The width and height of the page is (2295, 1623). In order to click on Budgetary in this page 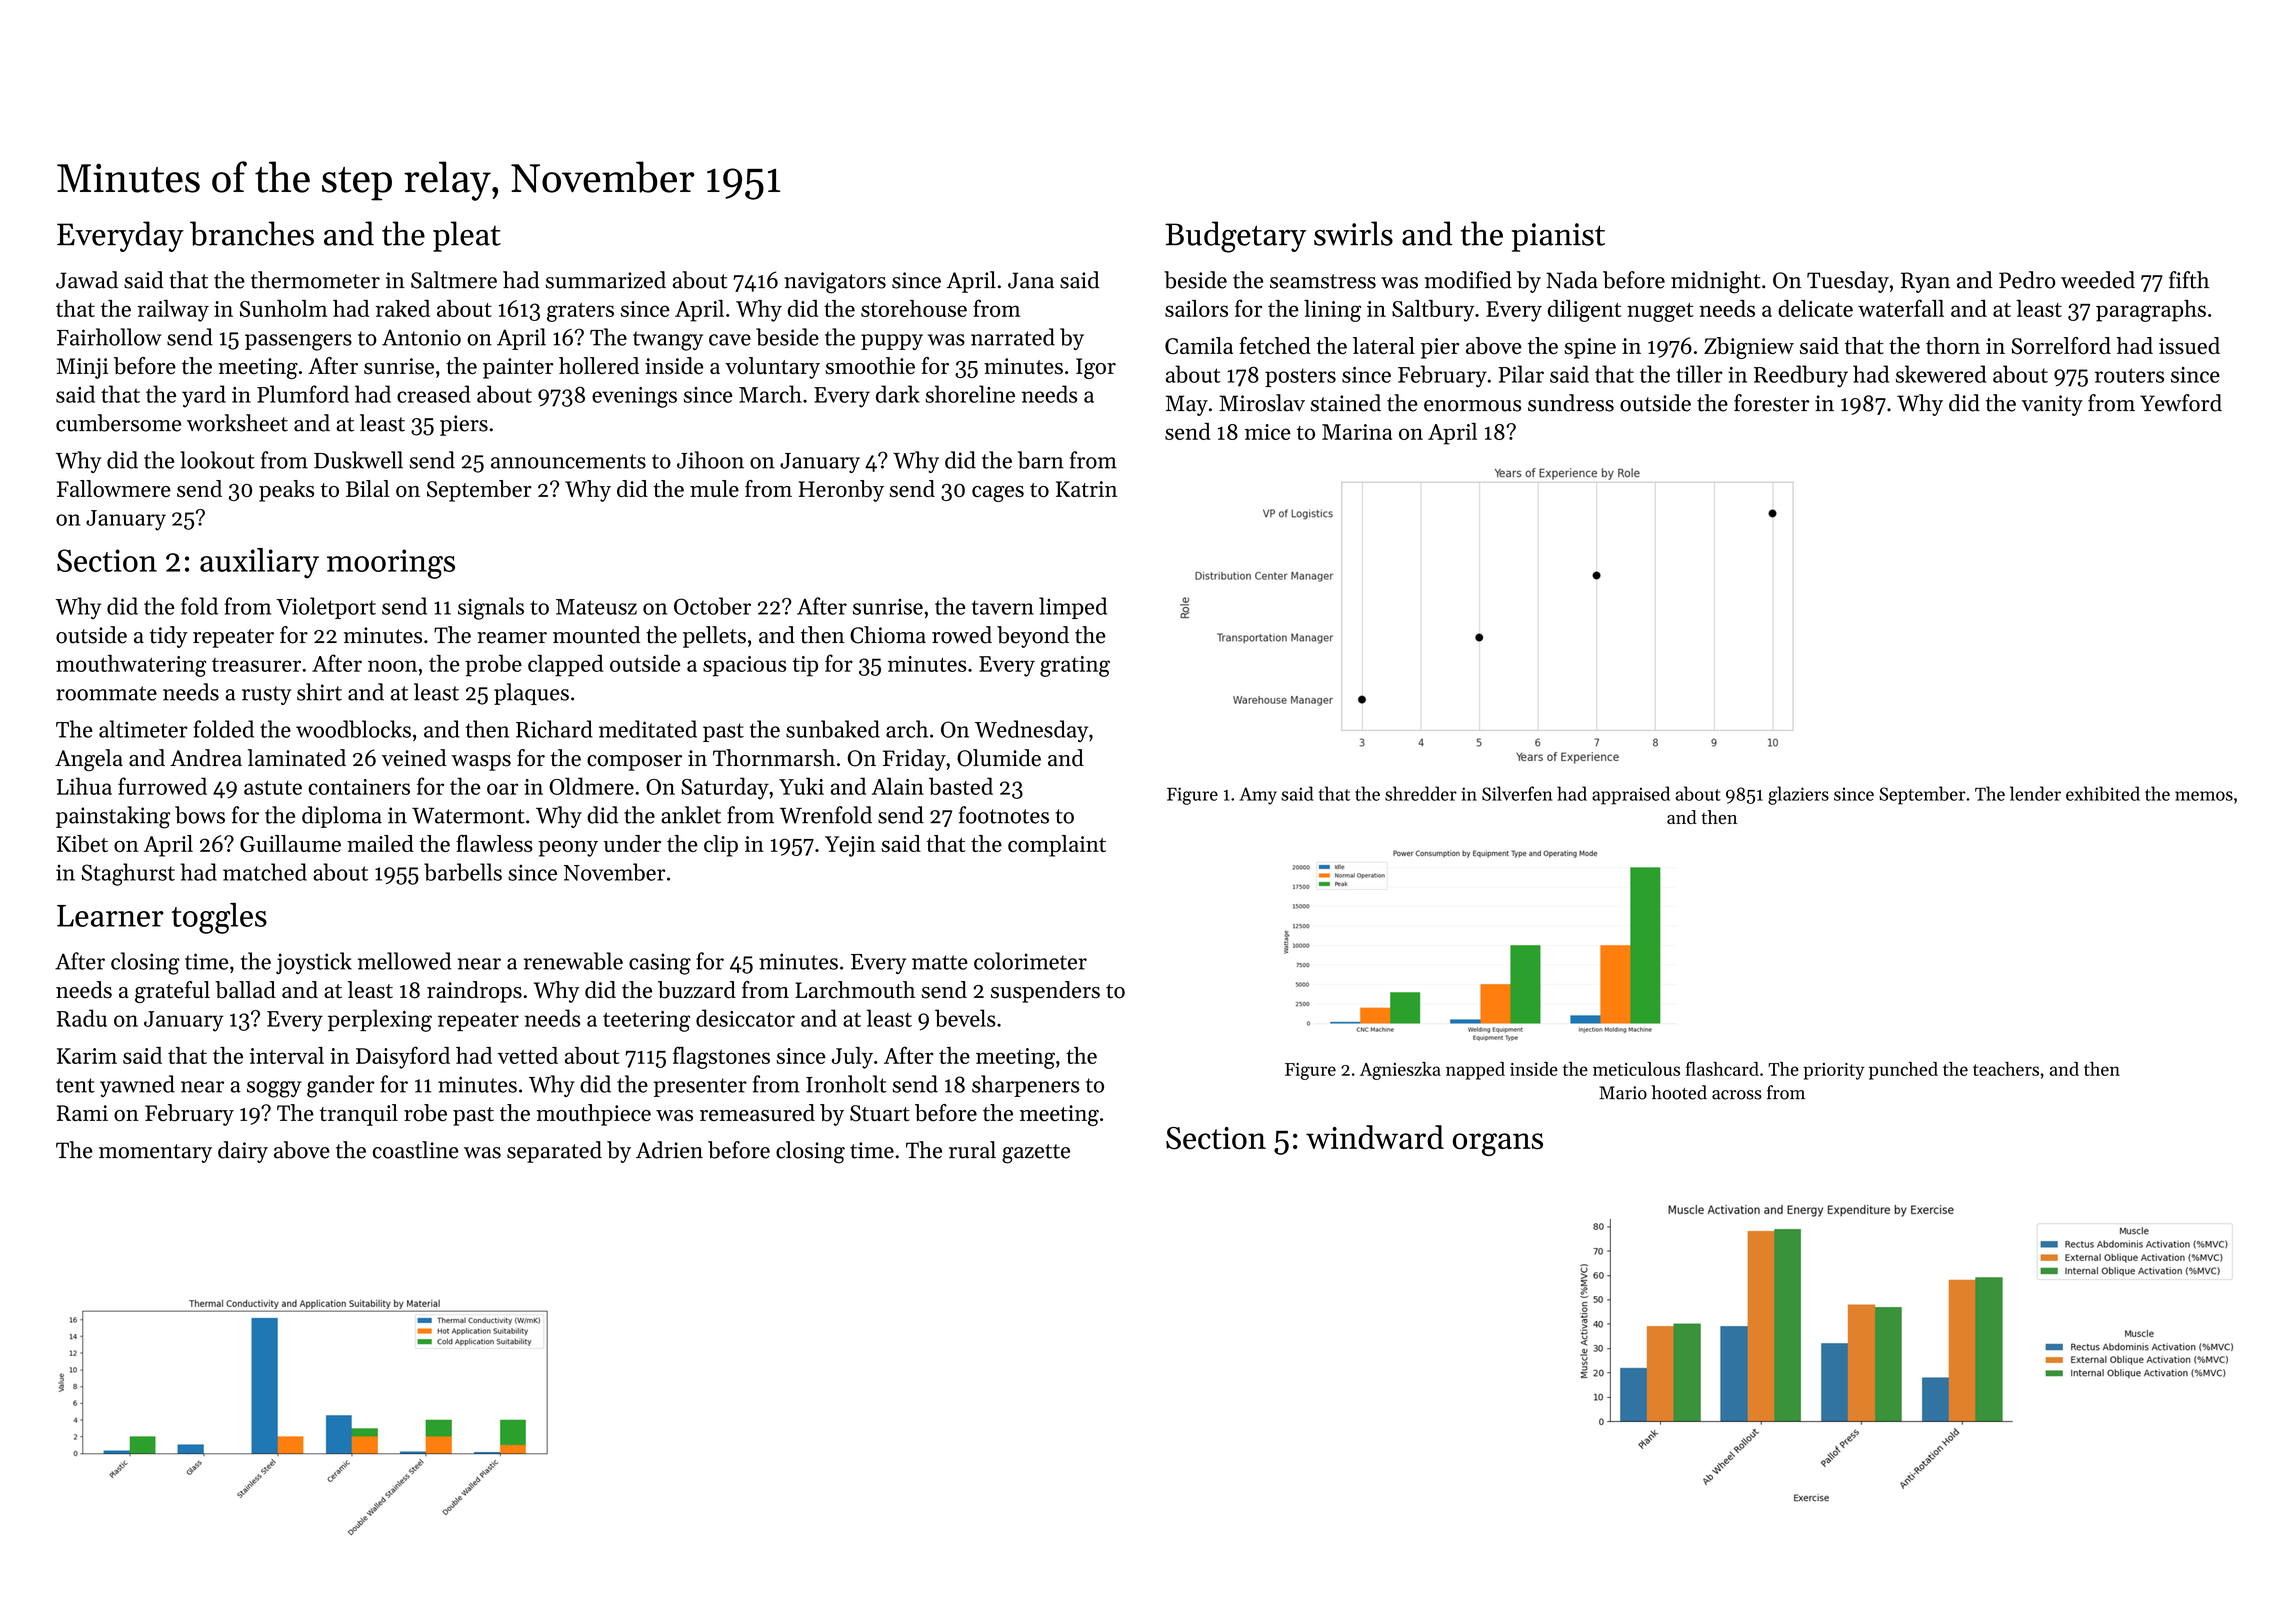, I will do `click(1235, 237)`.
